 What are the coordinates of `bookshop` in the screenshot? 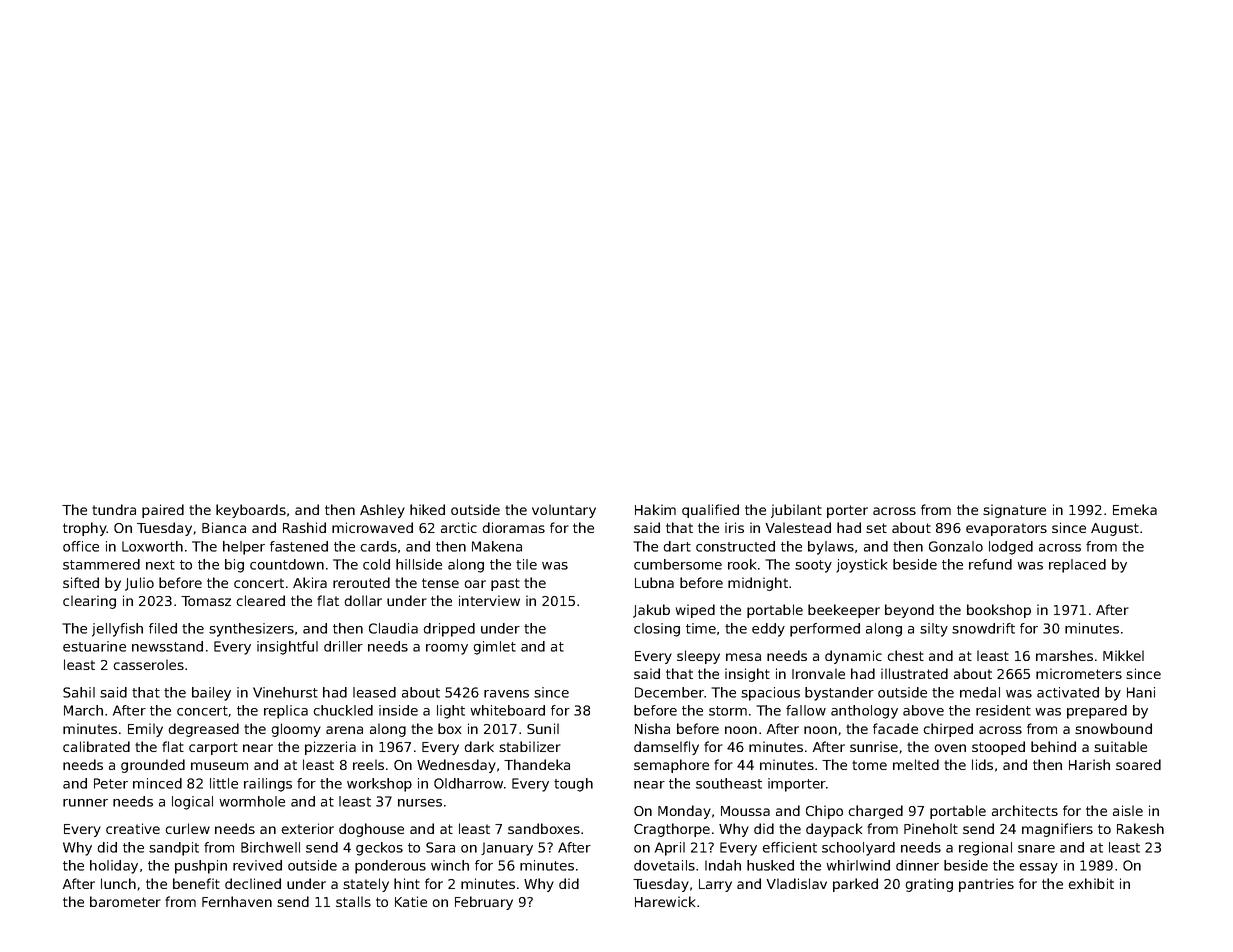 It's located at (999, 611).
